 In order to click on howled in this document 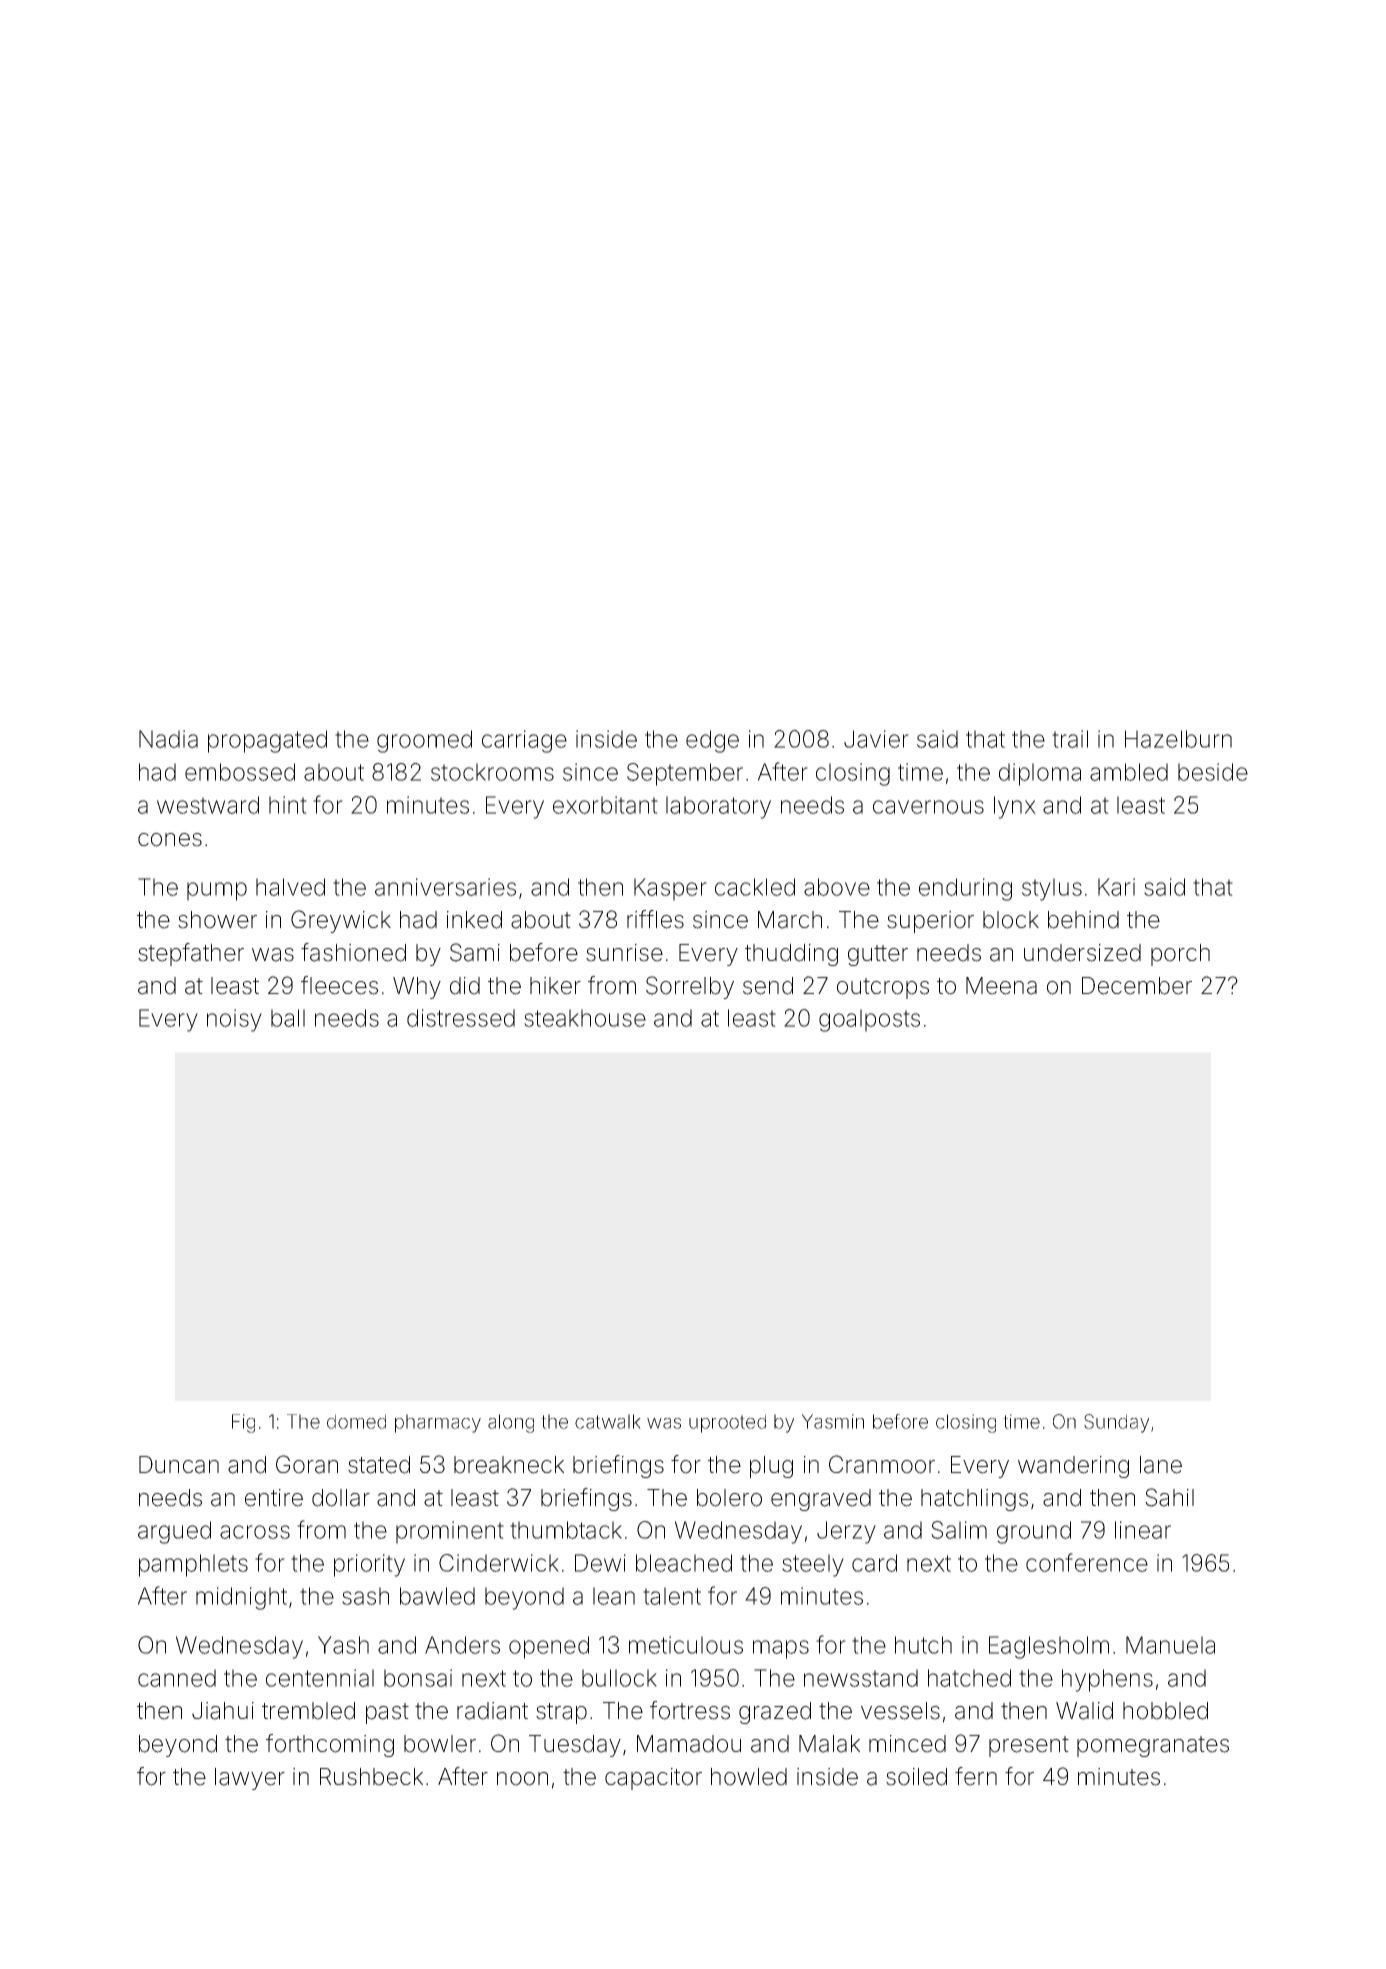, I will do `click(749, 1777)`.
